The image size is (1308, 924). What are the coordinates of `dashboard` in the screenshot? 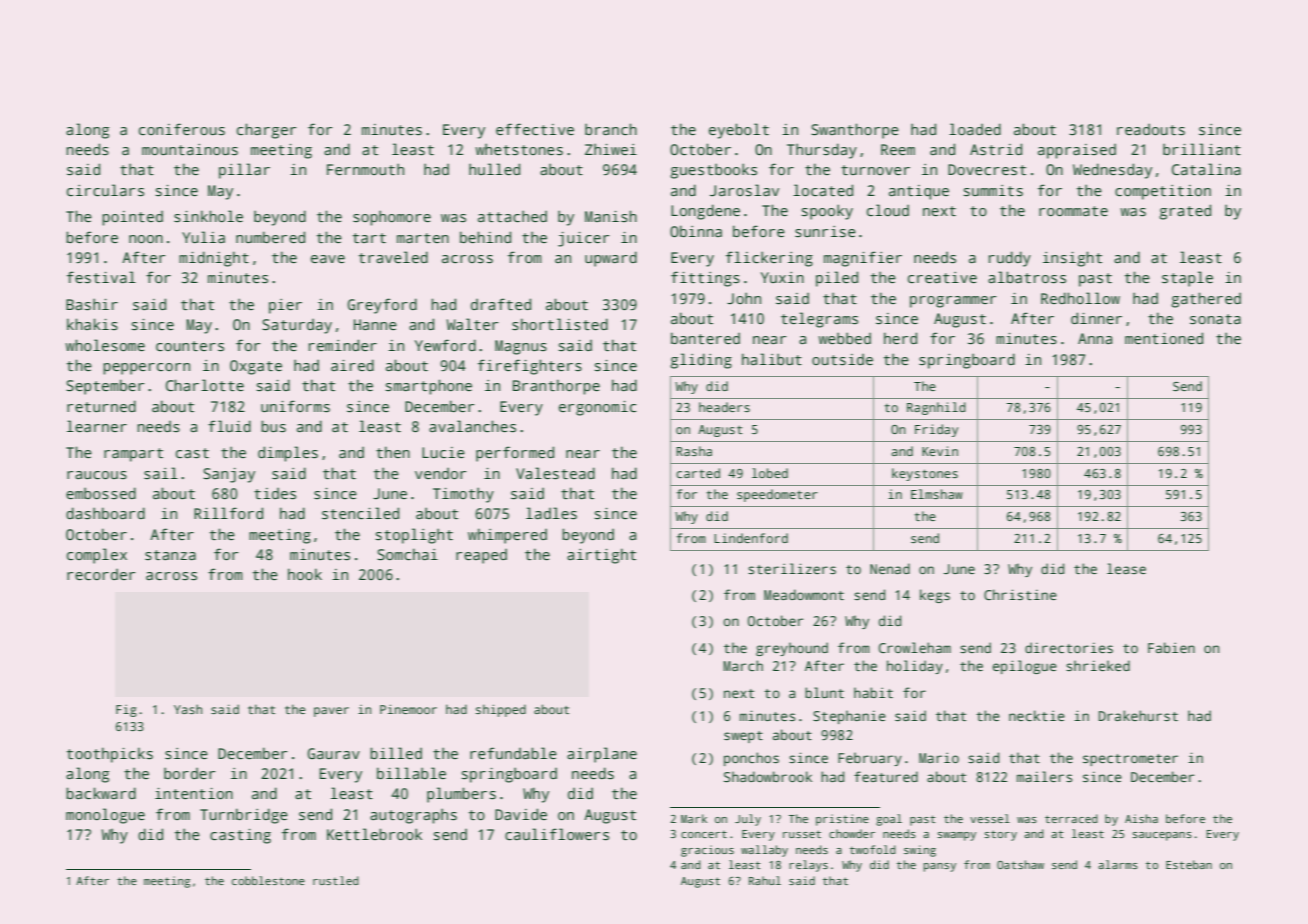 It's located at (105, 513).
